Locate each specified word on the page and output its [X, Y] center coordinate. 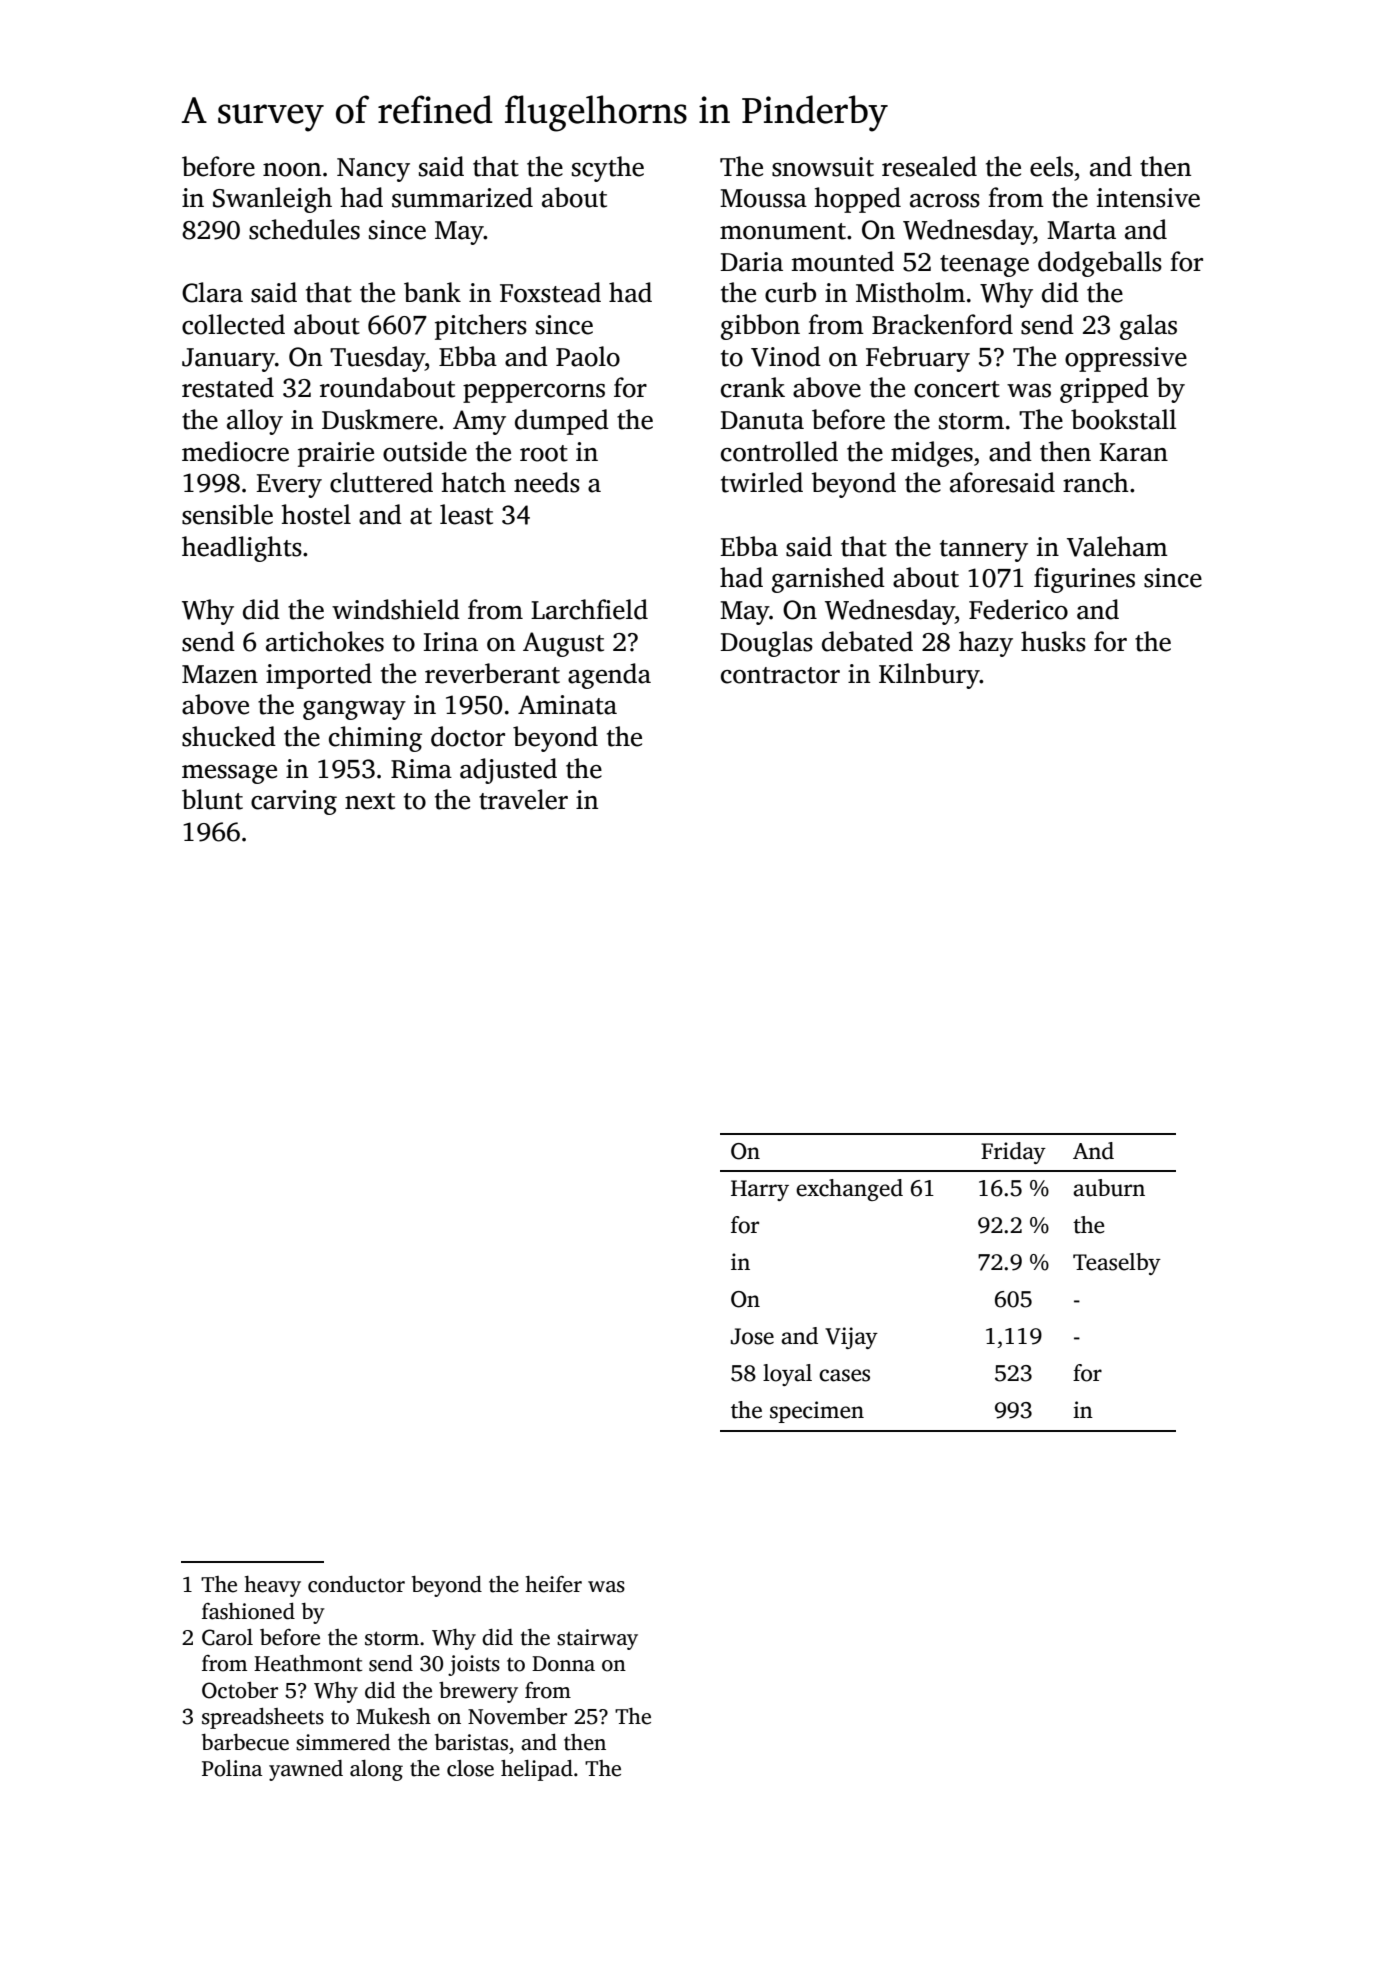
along [376, 1770]
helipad [537, 1770]
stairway [597, 1639]
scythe [608, 169]
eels [1051, 166]
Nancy [373, 170]
